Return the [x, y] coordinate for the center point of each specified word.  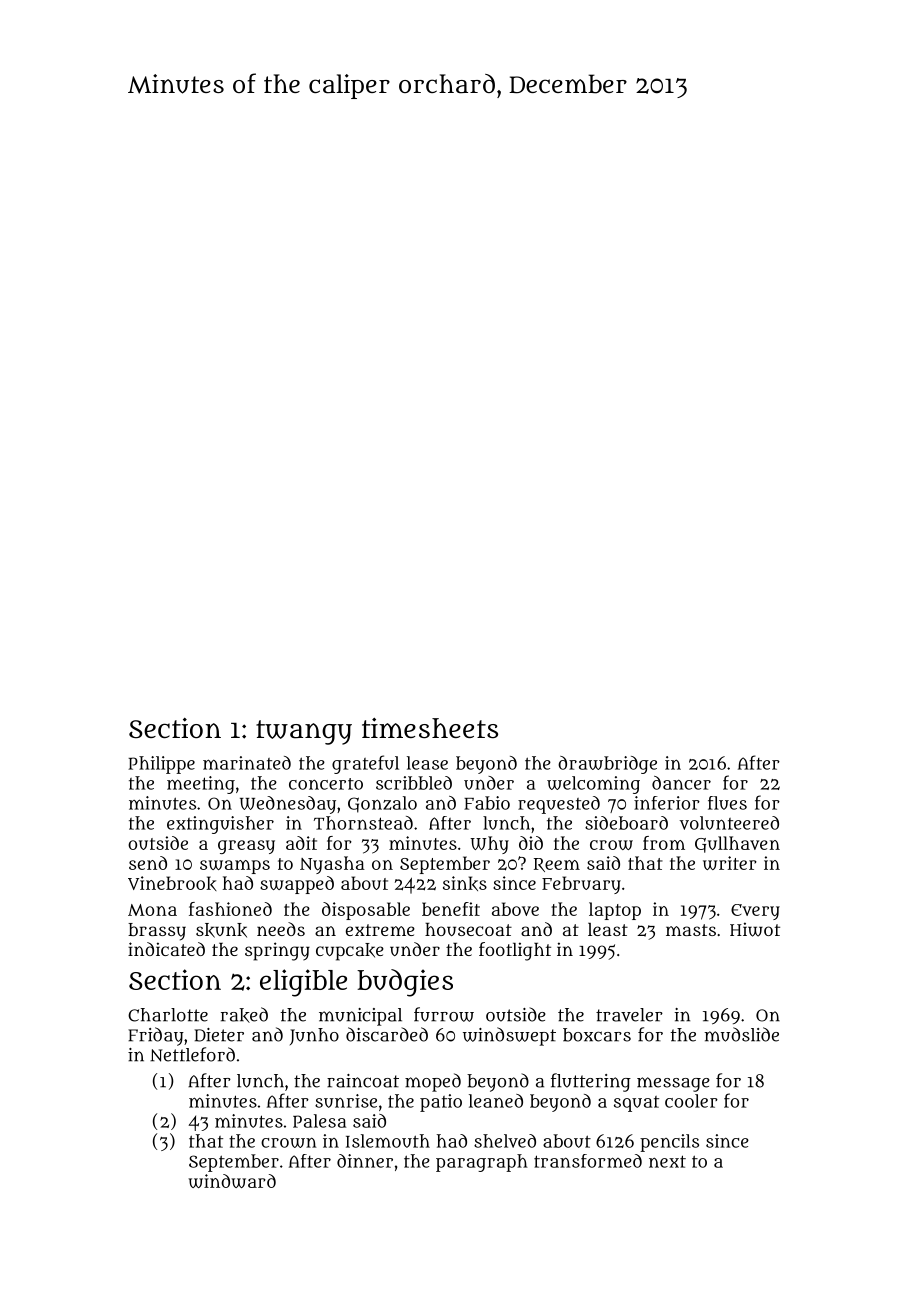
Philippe [161, 765]
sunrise [346, 1101]
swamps [235, 867]
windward [232, 1181]
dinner [365, 1161]
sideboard [626, 823]
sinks [465, 883]
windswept [509, 1036]
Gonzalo [382, 804]
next [667, 1161]
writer [730, 863]
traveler [629, 1015]
